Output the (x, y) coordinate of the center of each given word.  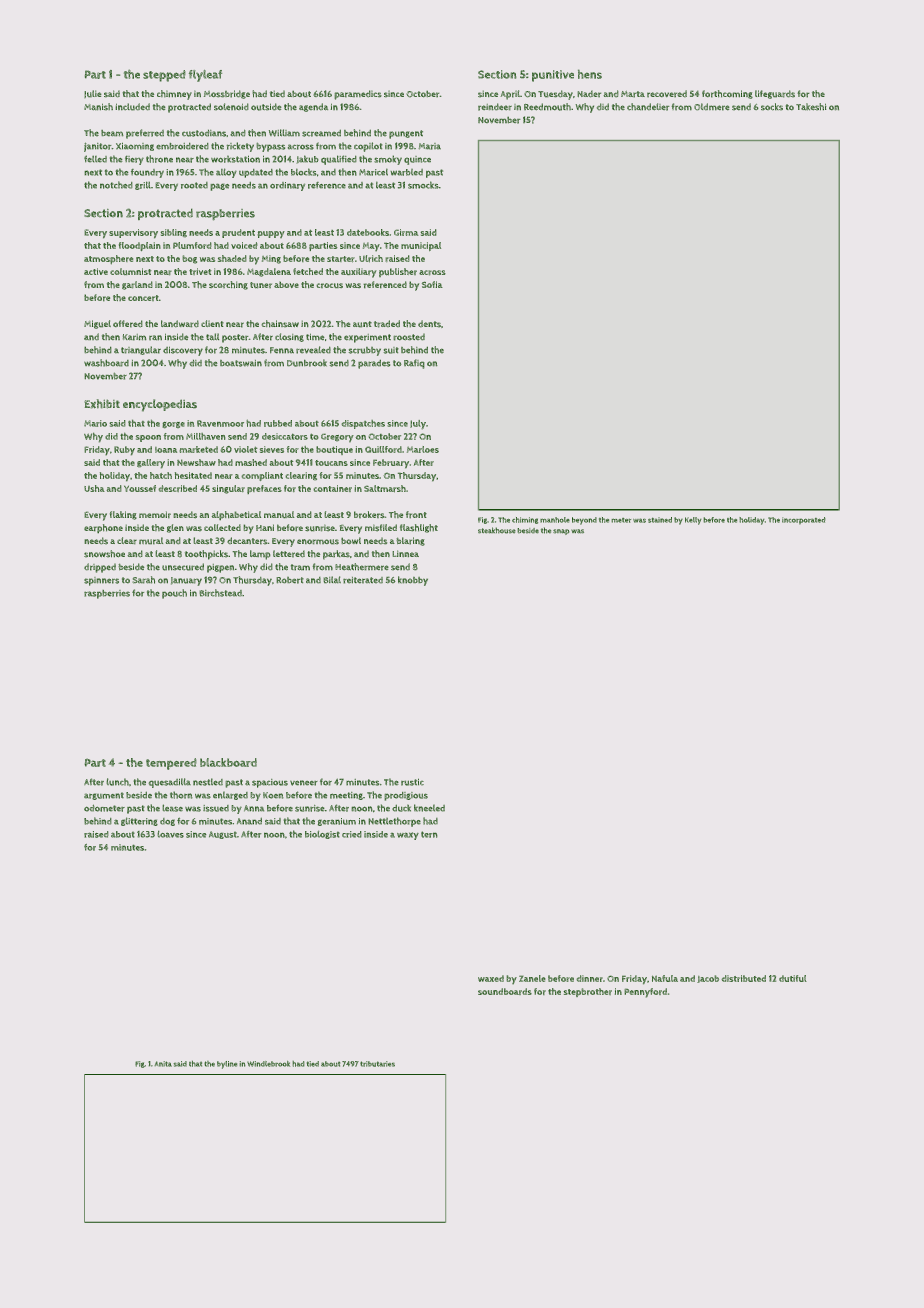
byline (227, 1065)
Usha (94, 488)
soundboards (505, 991)
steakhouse (497, 530)
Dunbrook (307, 363)
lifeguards (775, 94)
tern (429, 834)
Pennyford (645, 993)
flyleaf (205, 76)
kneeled (429, 808)
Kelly (693, 521)
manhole (555, 520)
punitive (553, 76)
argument (104, 796)
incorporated (804, 521)
